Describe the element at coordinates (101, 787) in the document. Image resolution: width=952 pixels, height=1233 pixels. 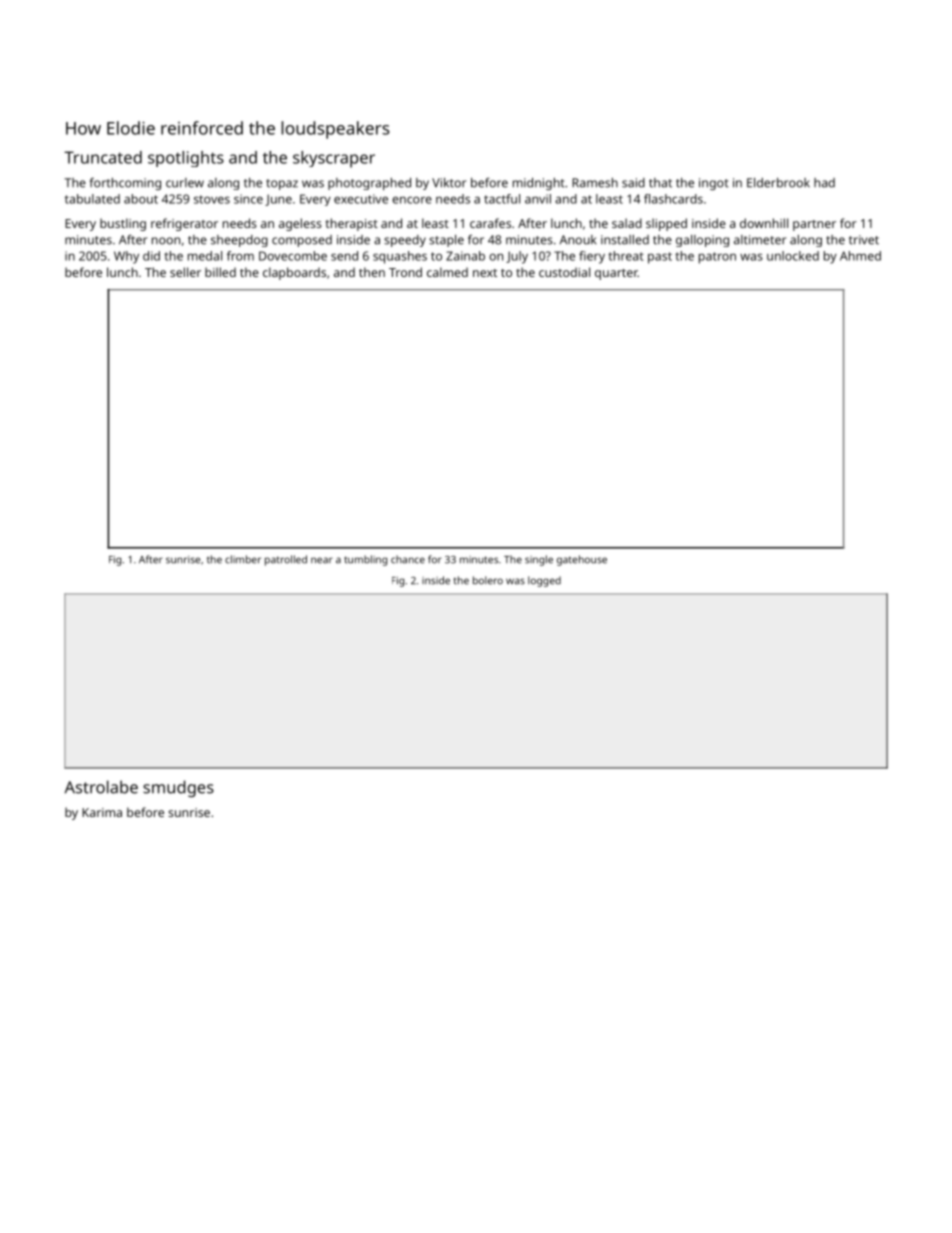
I see `Astrolabe` at that location.
